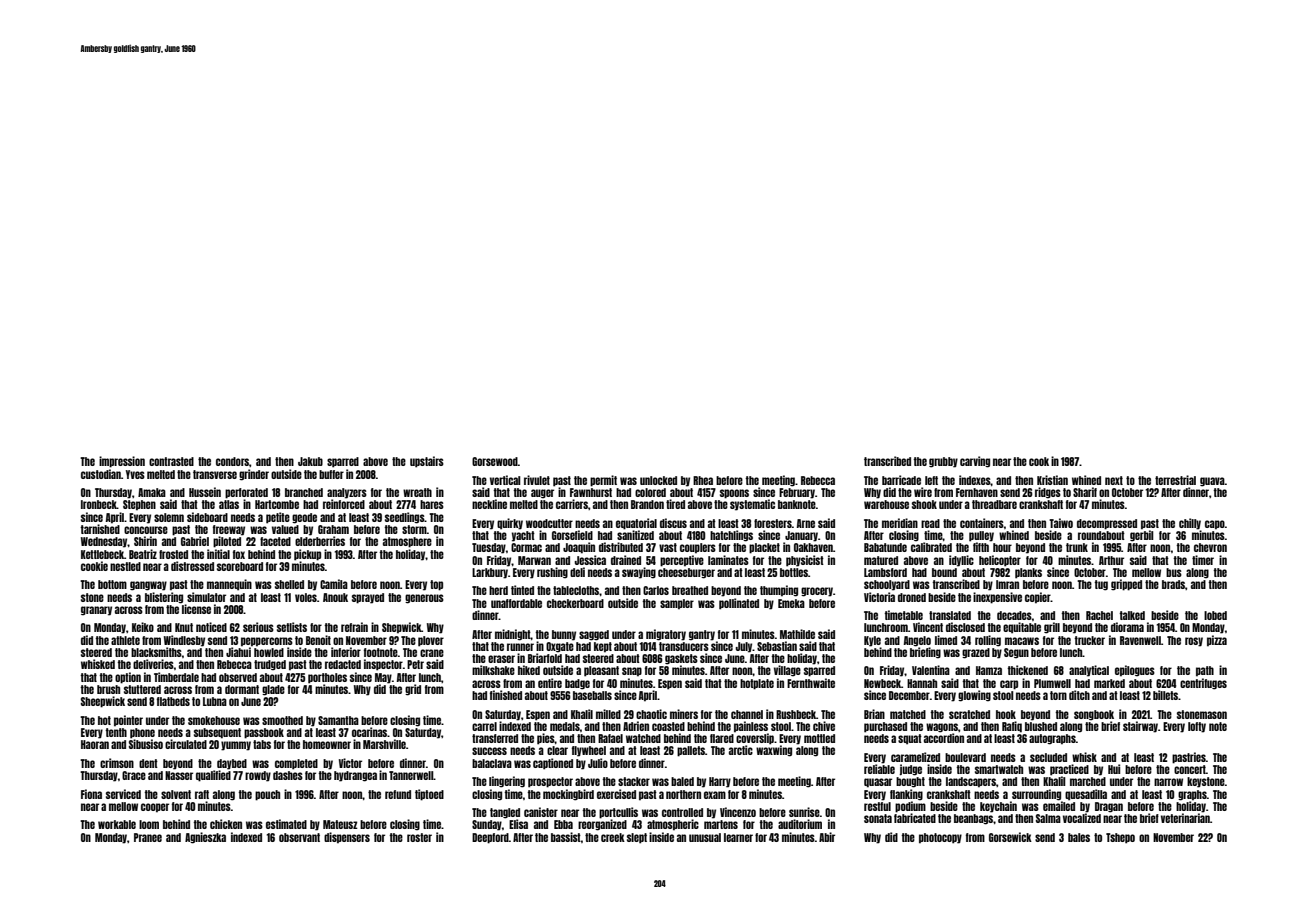 The width and height of the screenshot is (1308, 924). Describe the element at coordinates (1088, 781) in the screenshot. I see `marched` at that location.
